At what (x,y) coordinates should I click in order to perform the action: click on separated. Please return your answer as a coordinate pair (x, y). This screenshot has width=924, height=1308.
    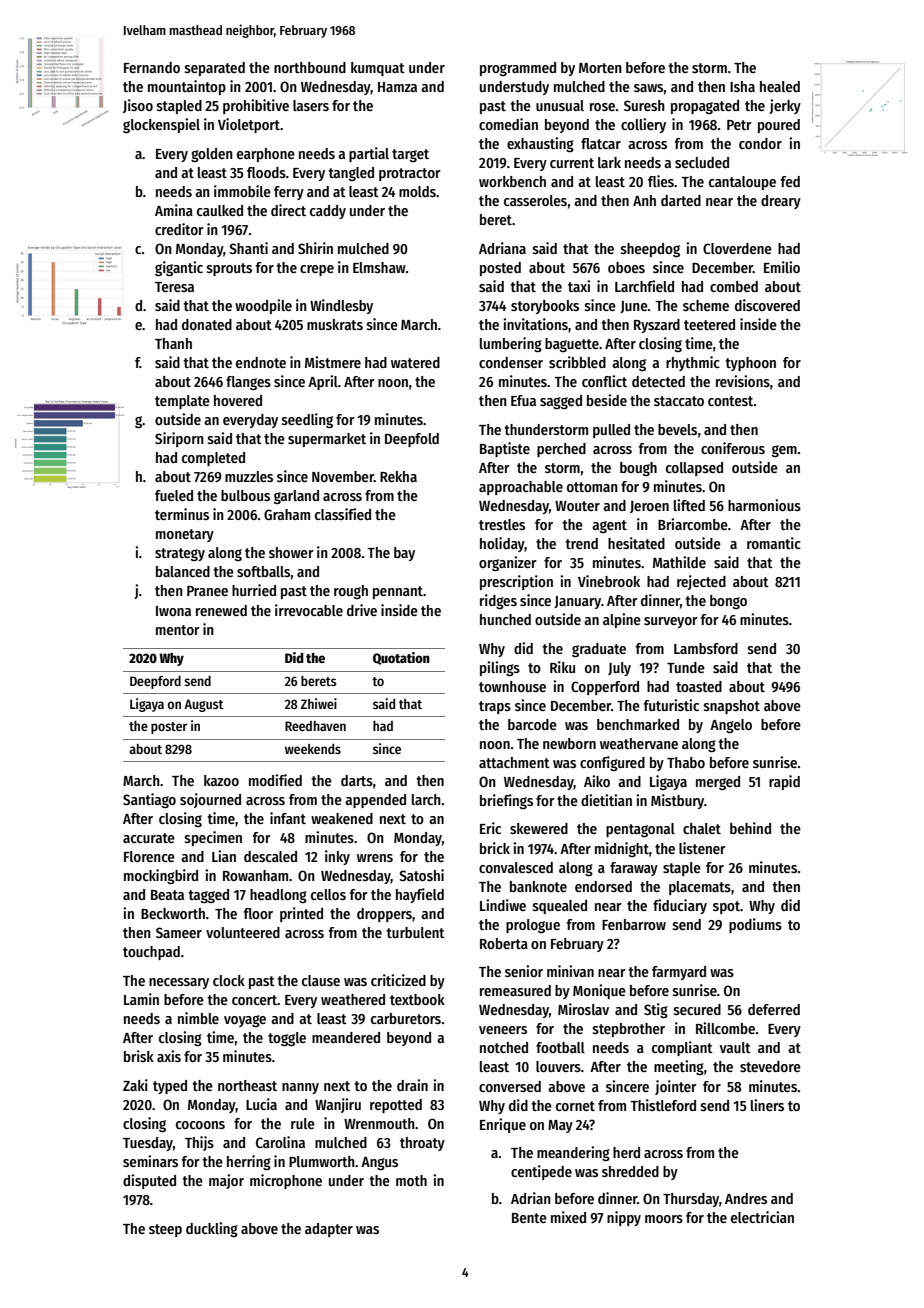
    Looking at the image, I should click on (215, 69).
